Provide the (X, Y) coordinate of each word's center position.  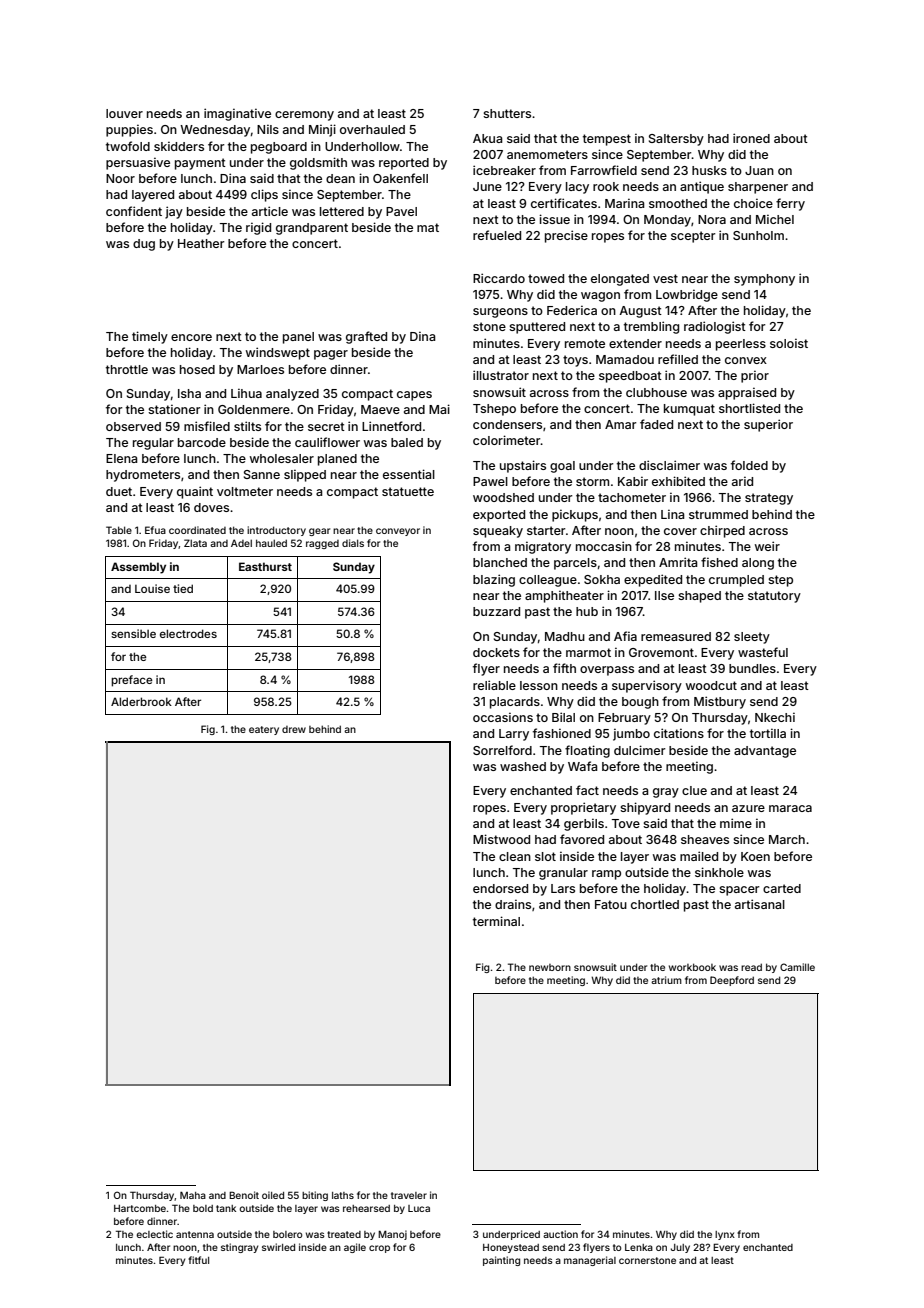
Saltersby (676, 140)
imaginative (237, 114)
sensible (133, 633)
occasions (503, 717)
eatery (264, 730)
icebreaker (504, 170)
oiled (273, 1195)
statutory (774, 597)
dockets (496, 652)
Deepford (732, 981)
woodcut (711, 685)
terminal (496, 921)
